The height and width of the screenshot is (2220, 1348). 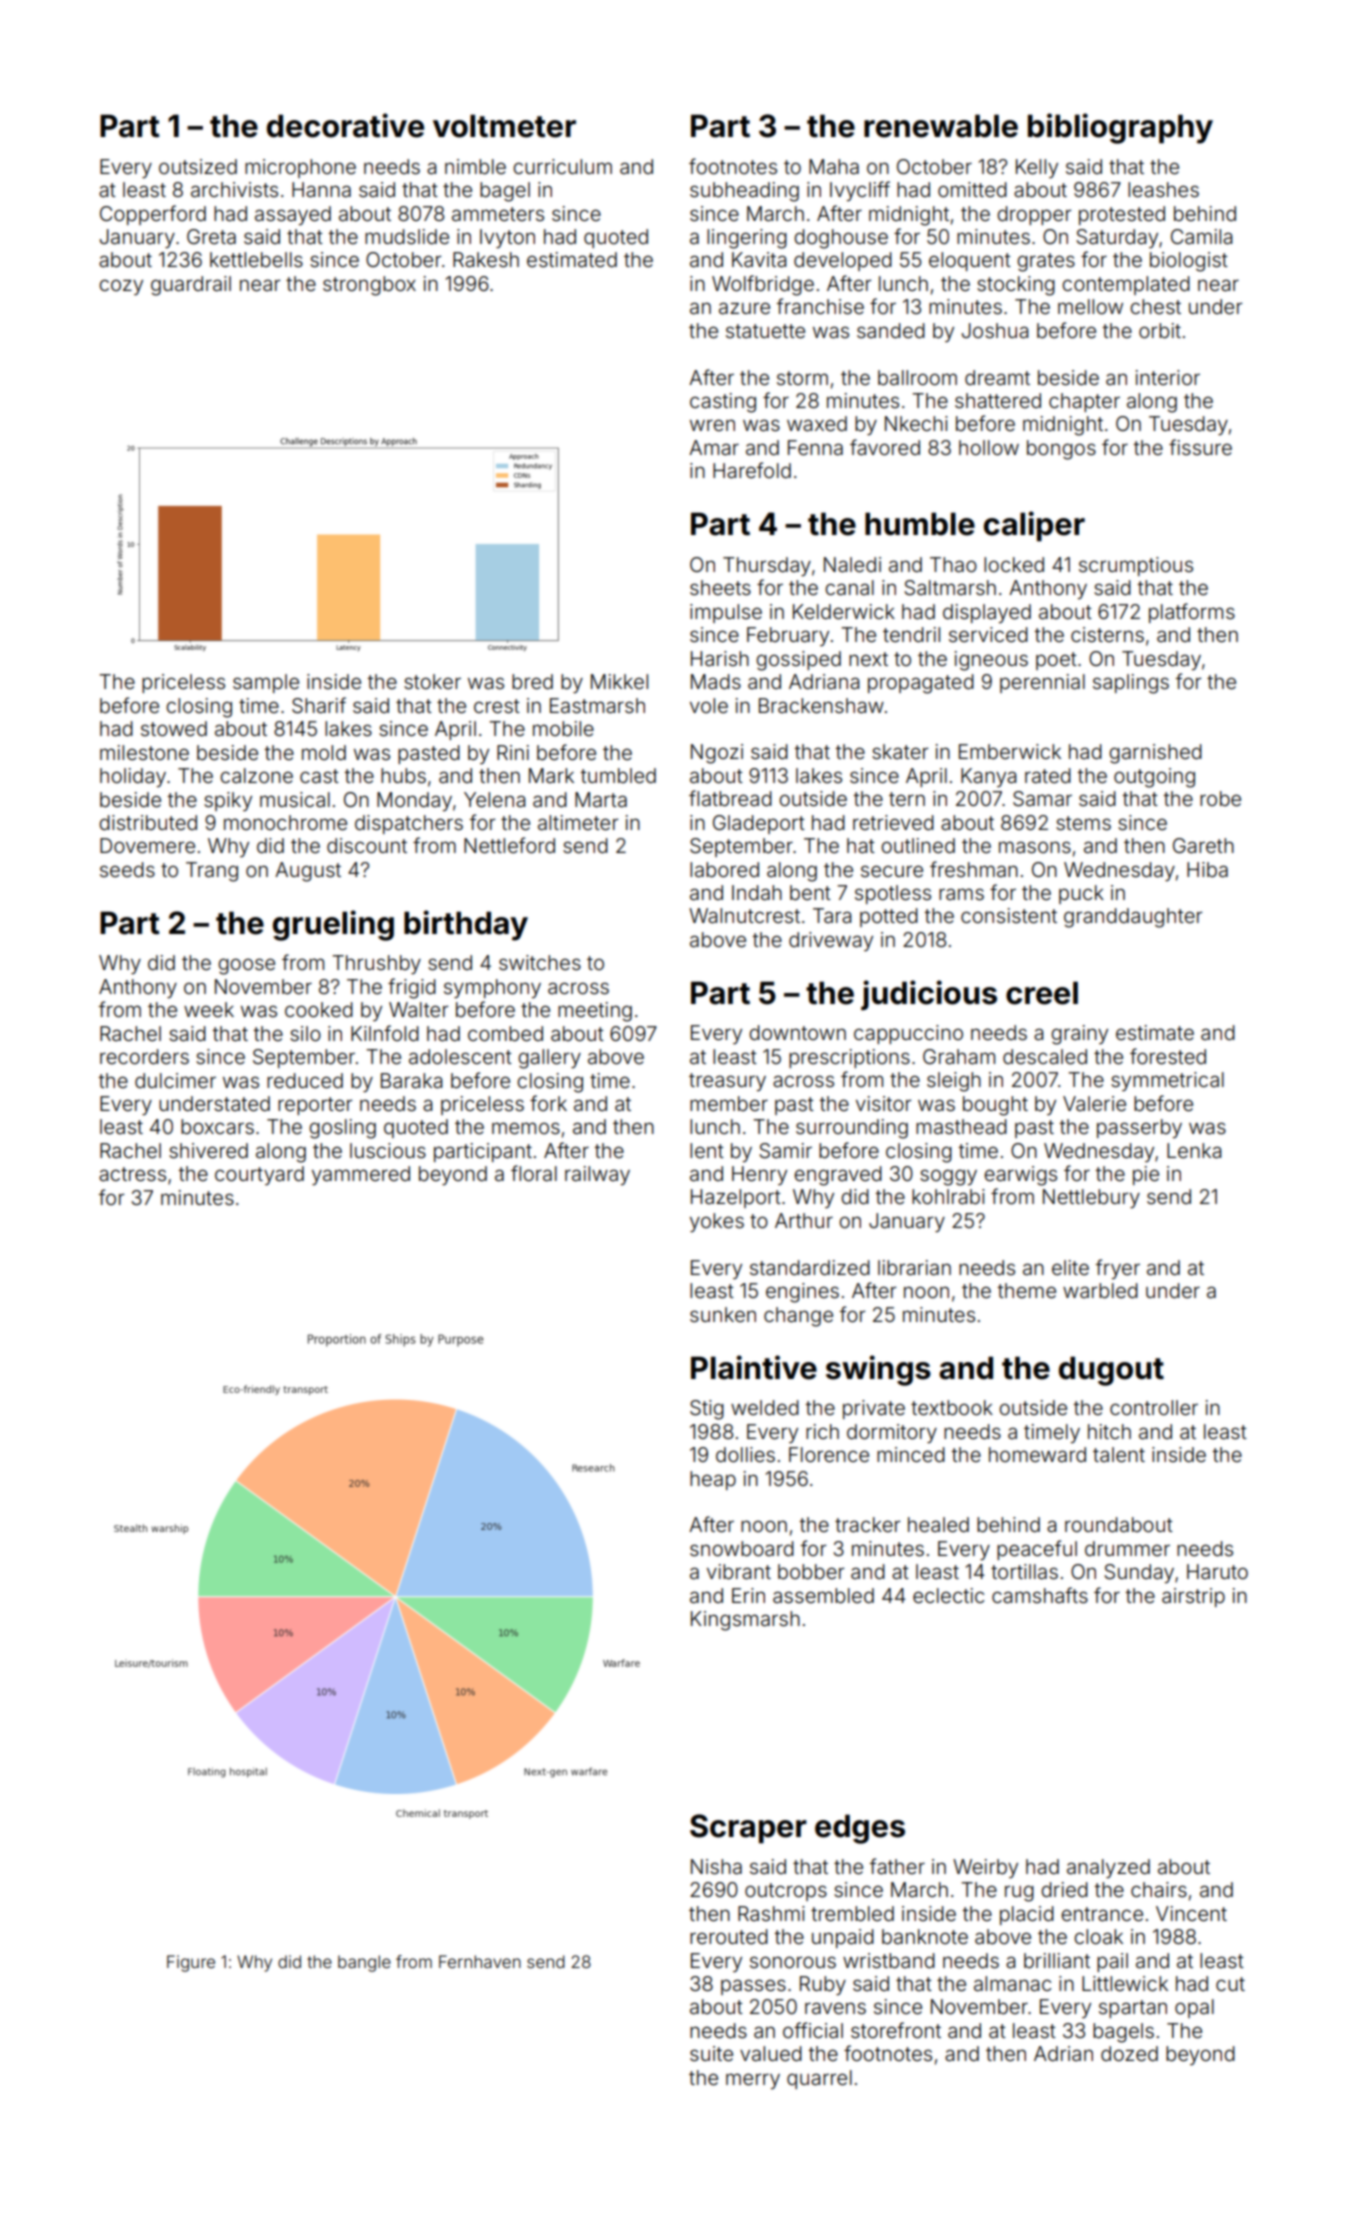 I want to click on decorative, so click(x=345, y=125).
